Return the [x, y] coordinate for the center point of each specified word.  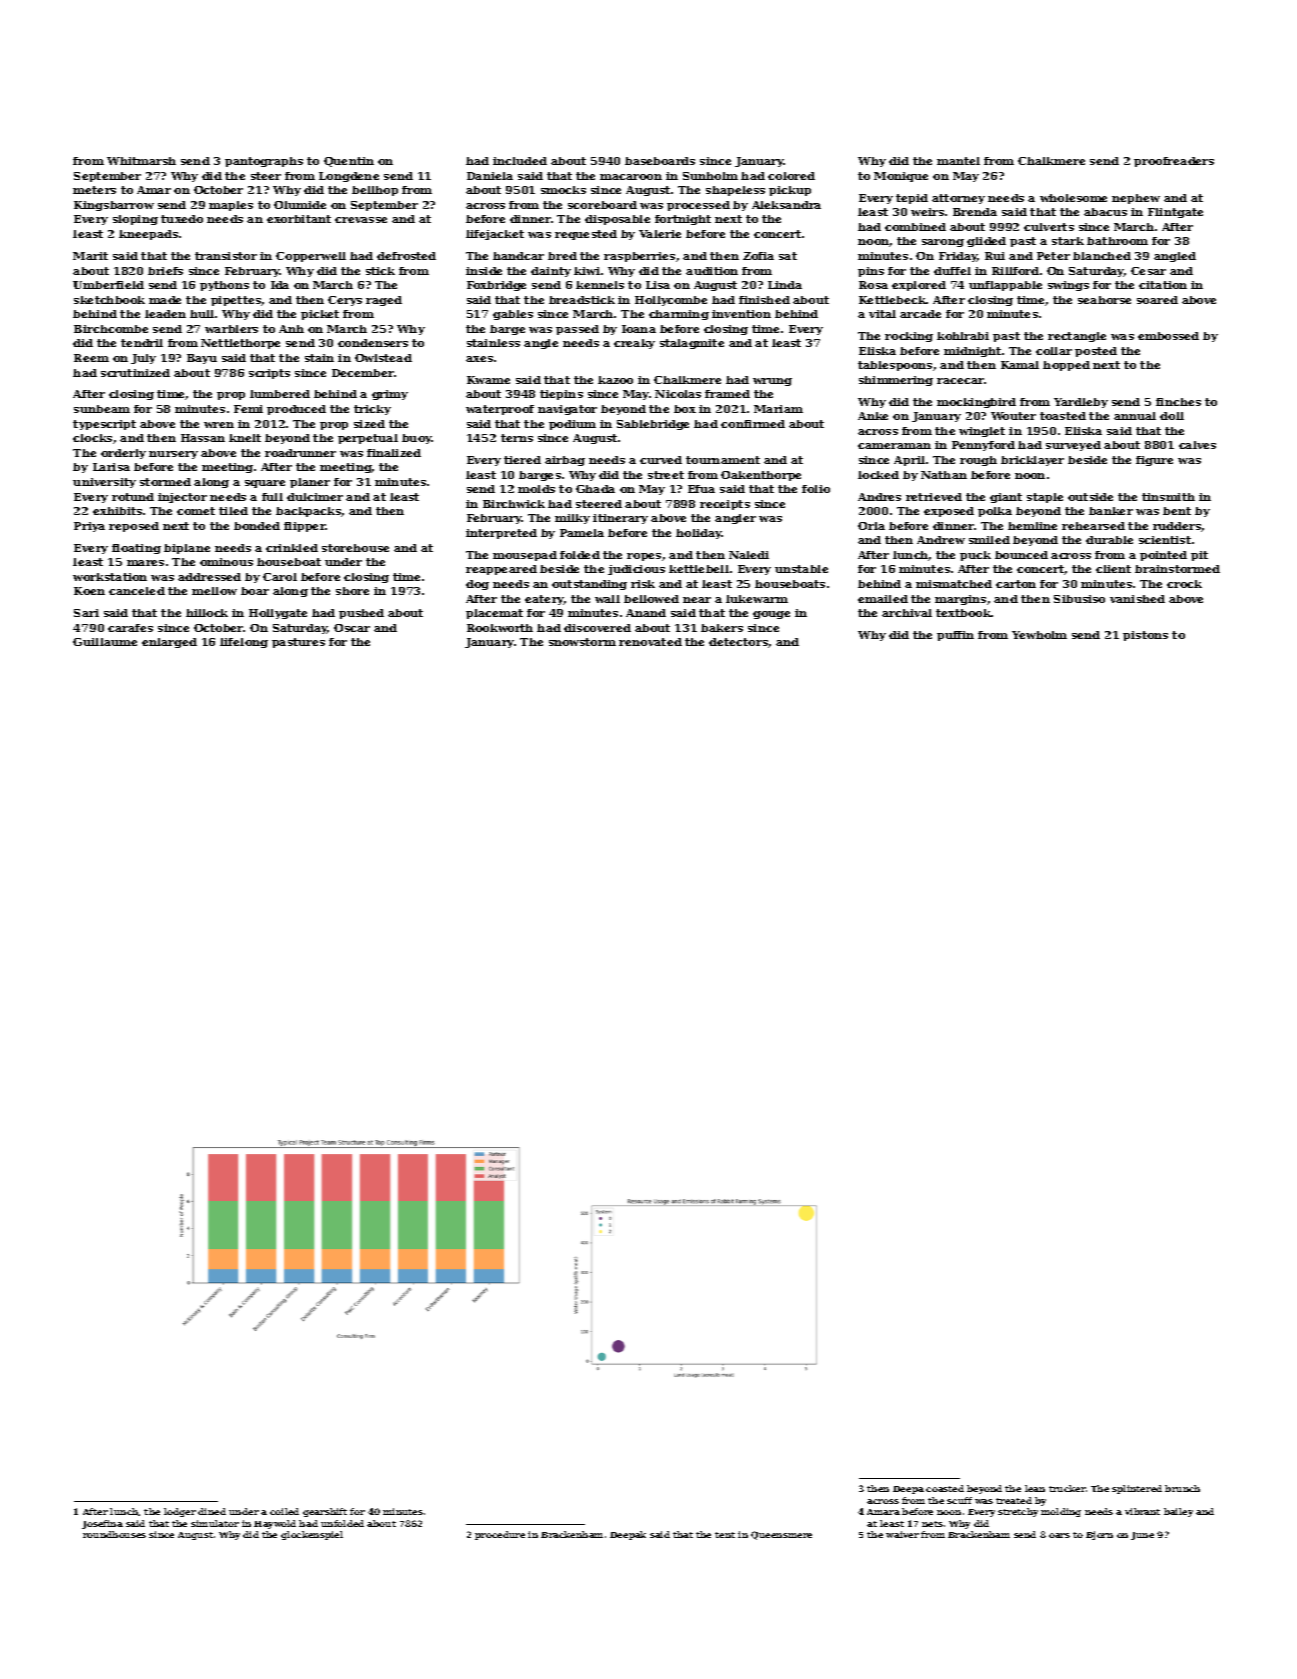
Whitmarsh [141, 161]
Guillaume [105, 642]
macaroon [631, 177]
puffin [955, 636]
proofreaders [1174, 162]
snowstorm [582, 642]
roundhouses [114, 1534]
